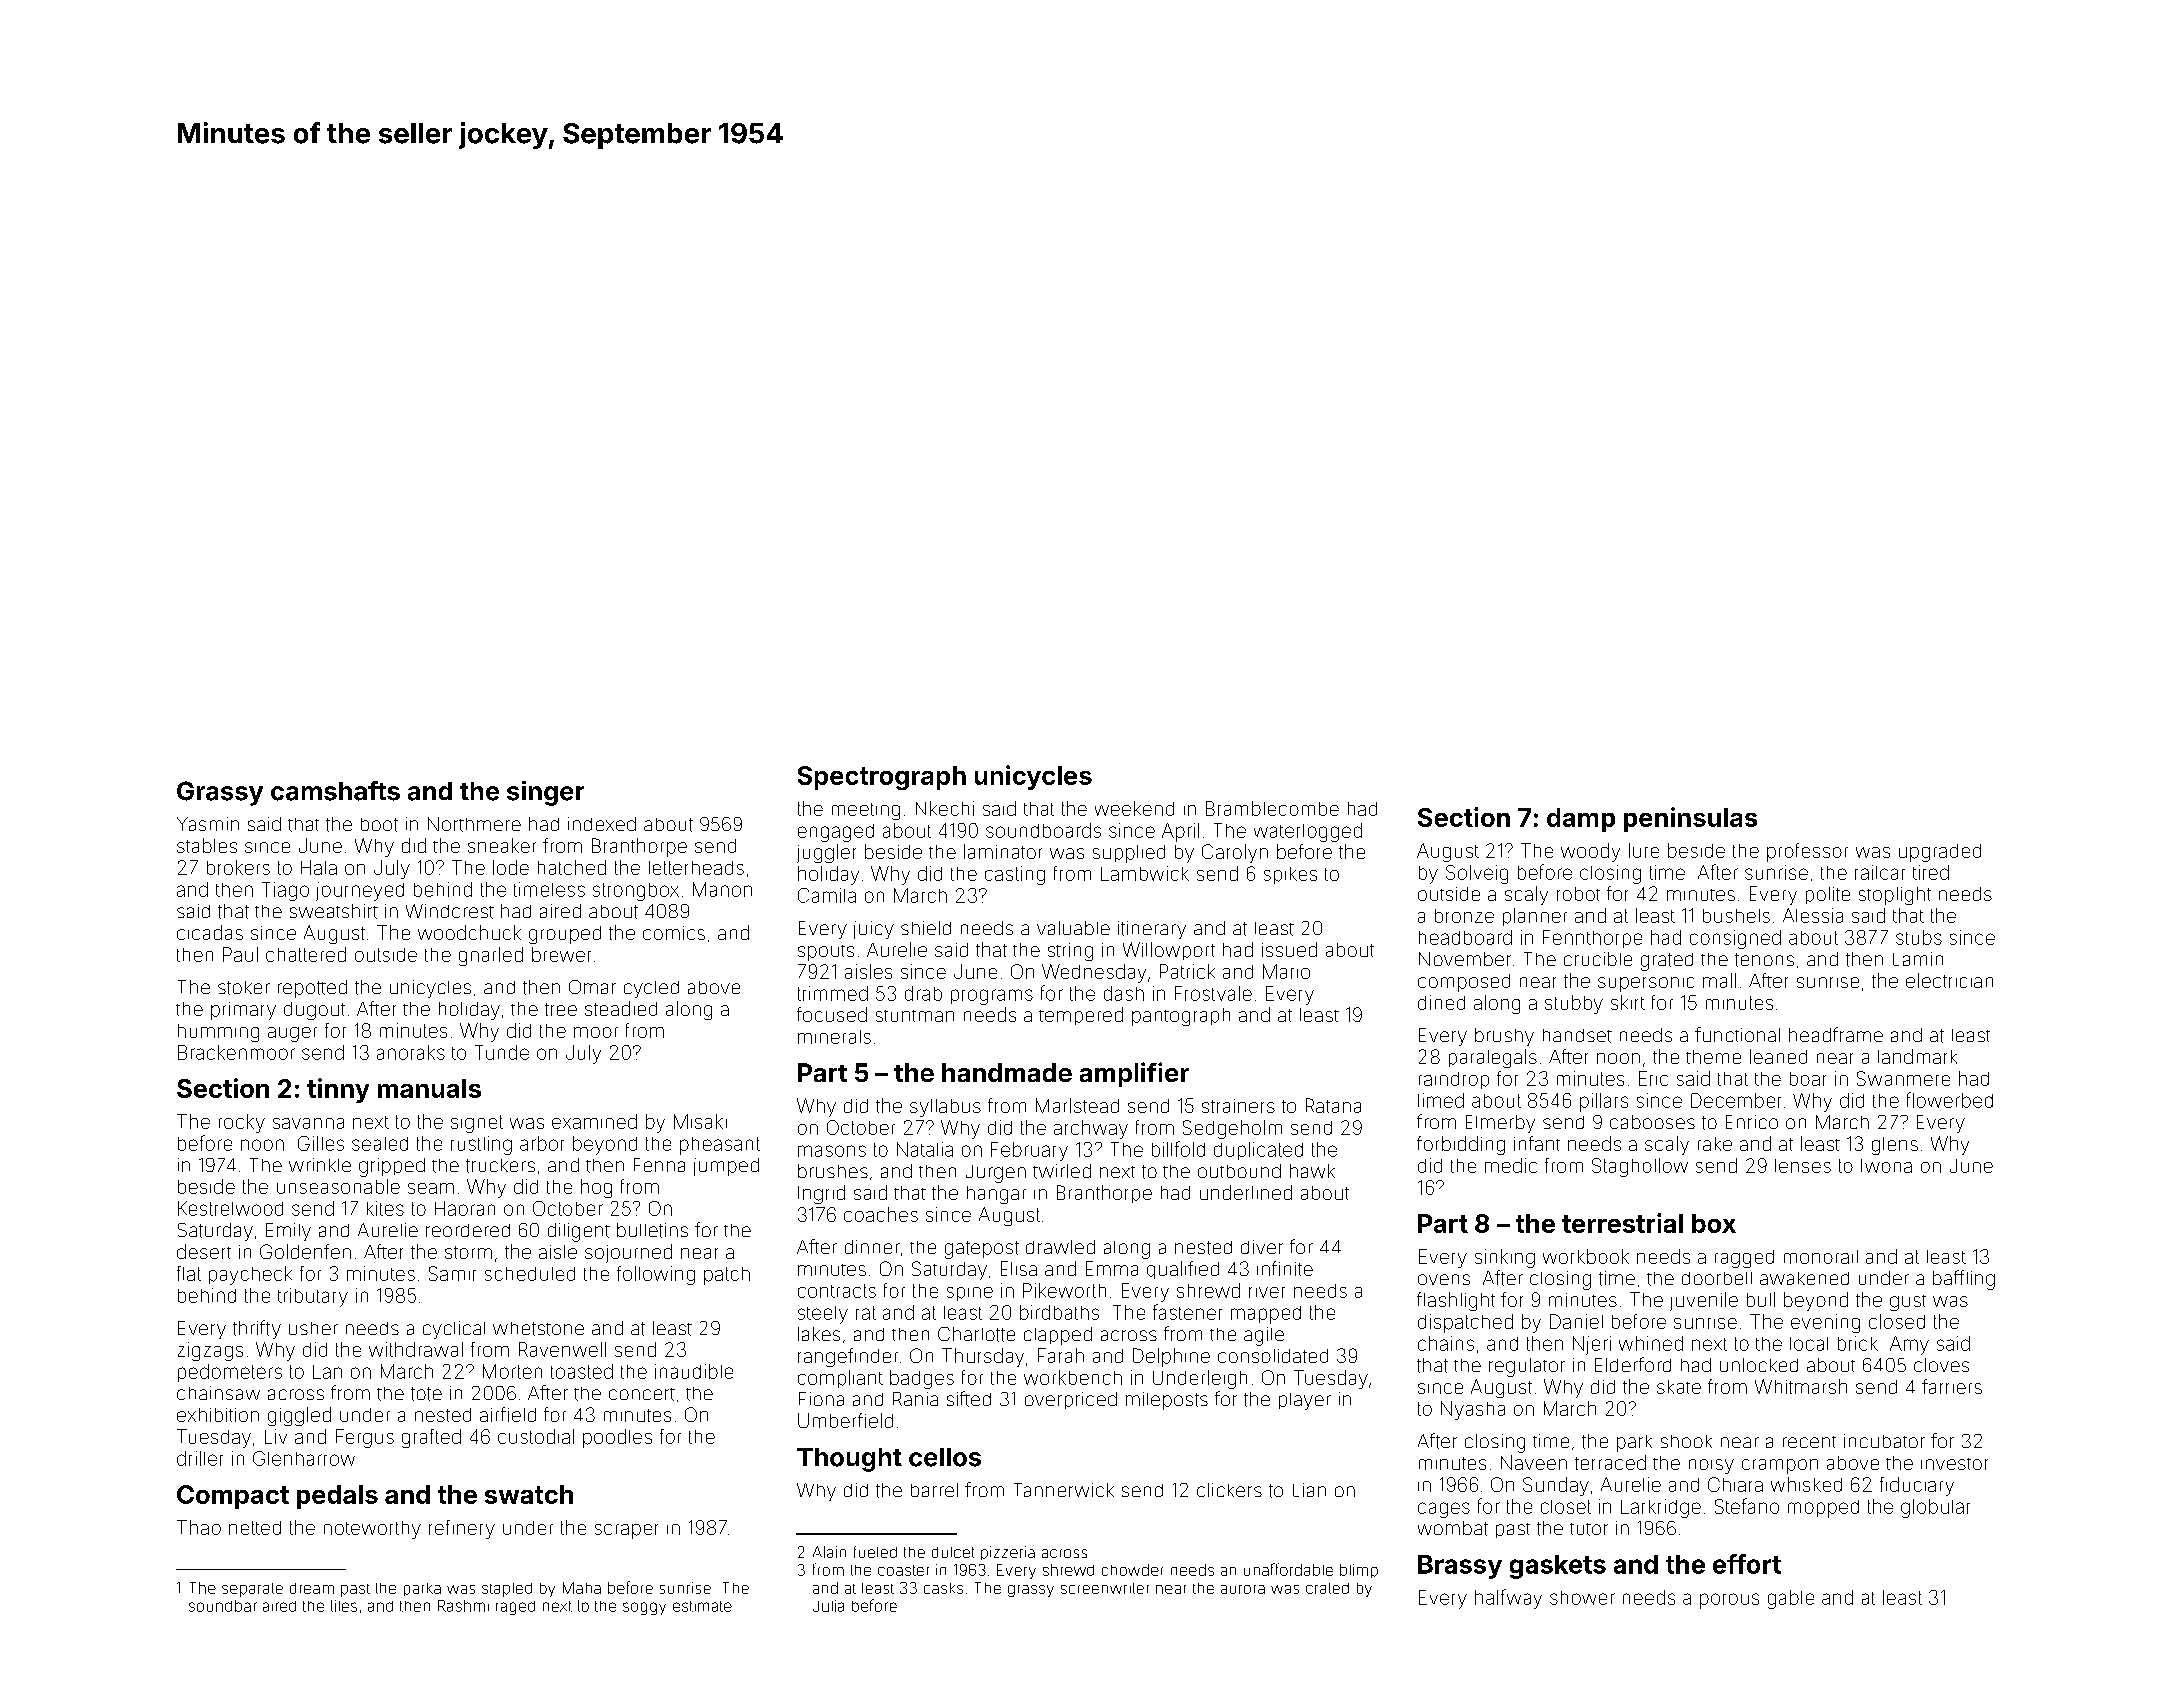 The height and width of the screenshot is (1683, 2178). I want to click on sneaker, so click(502, 845).
